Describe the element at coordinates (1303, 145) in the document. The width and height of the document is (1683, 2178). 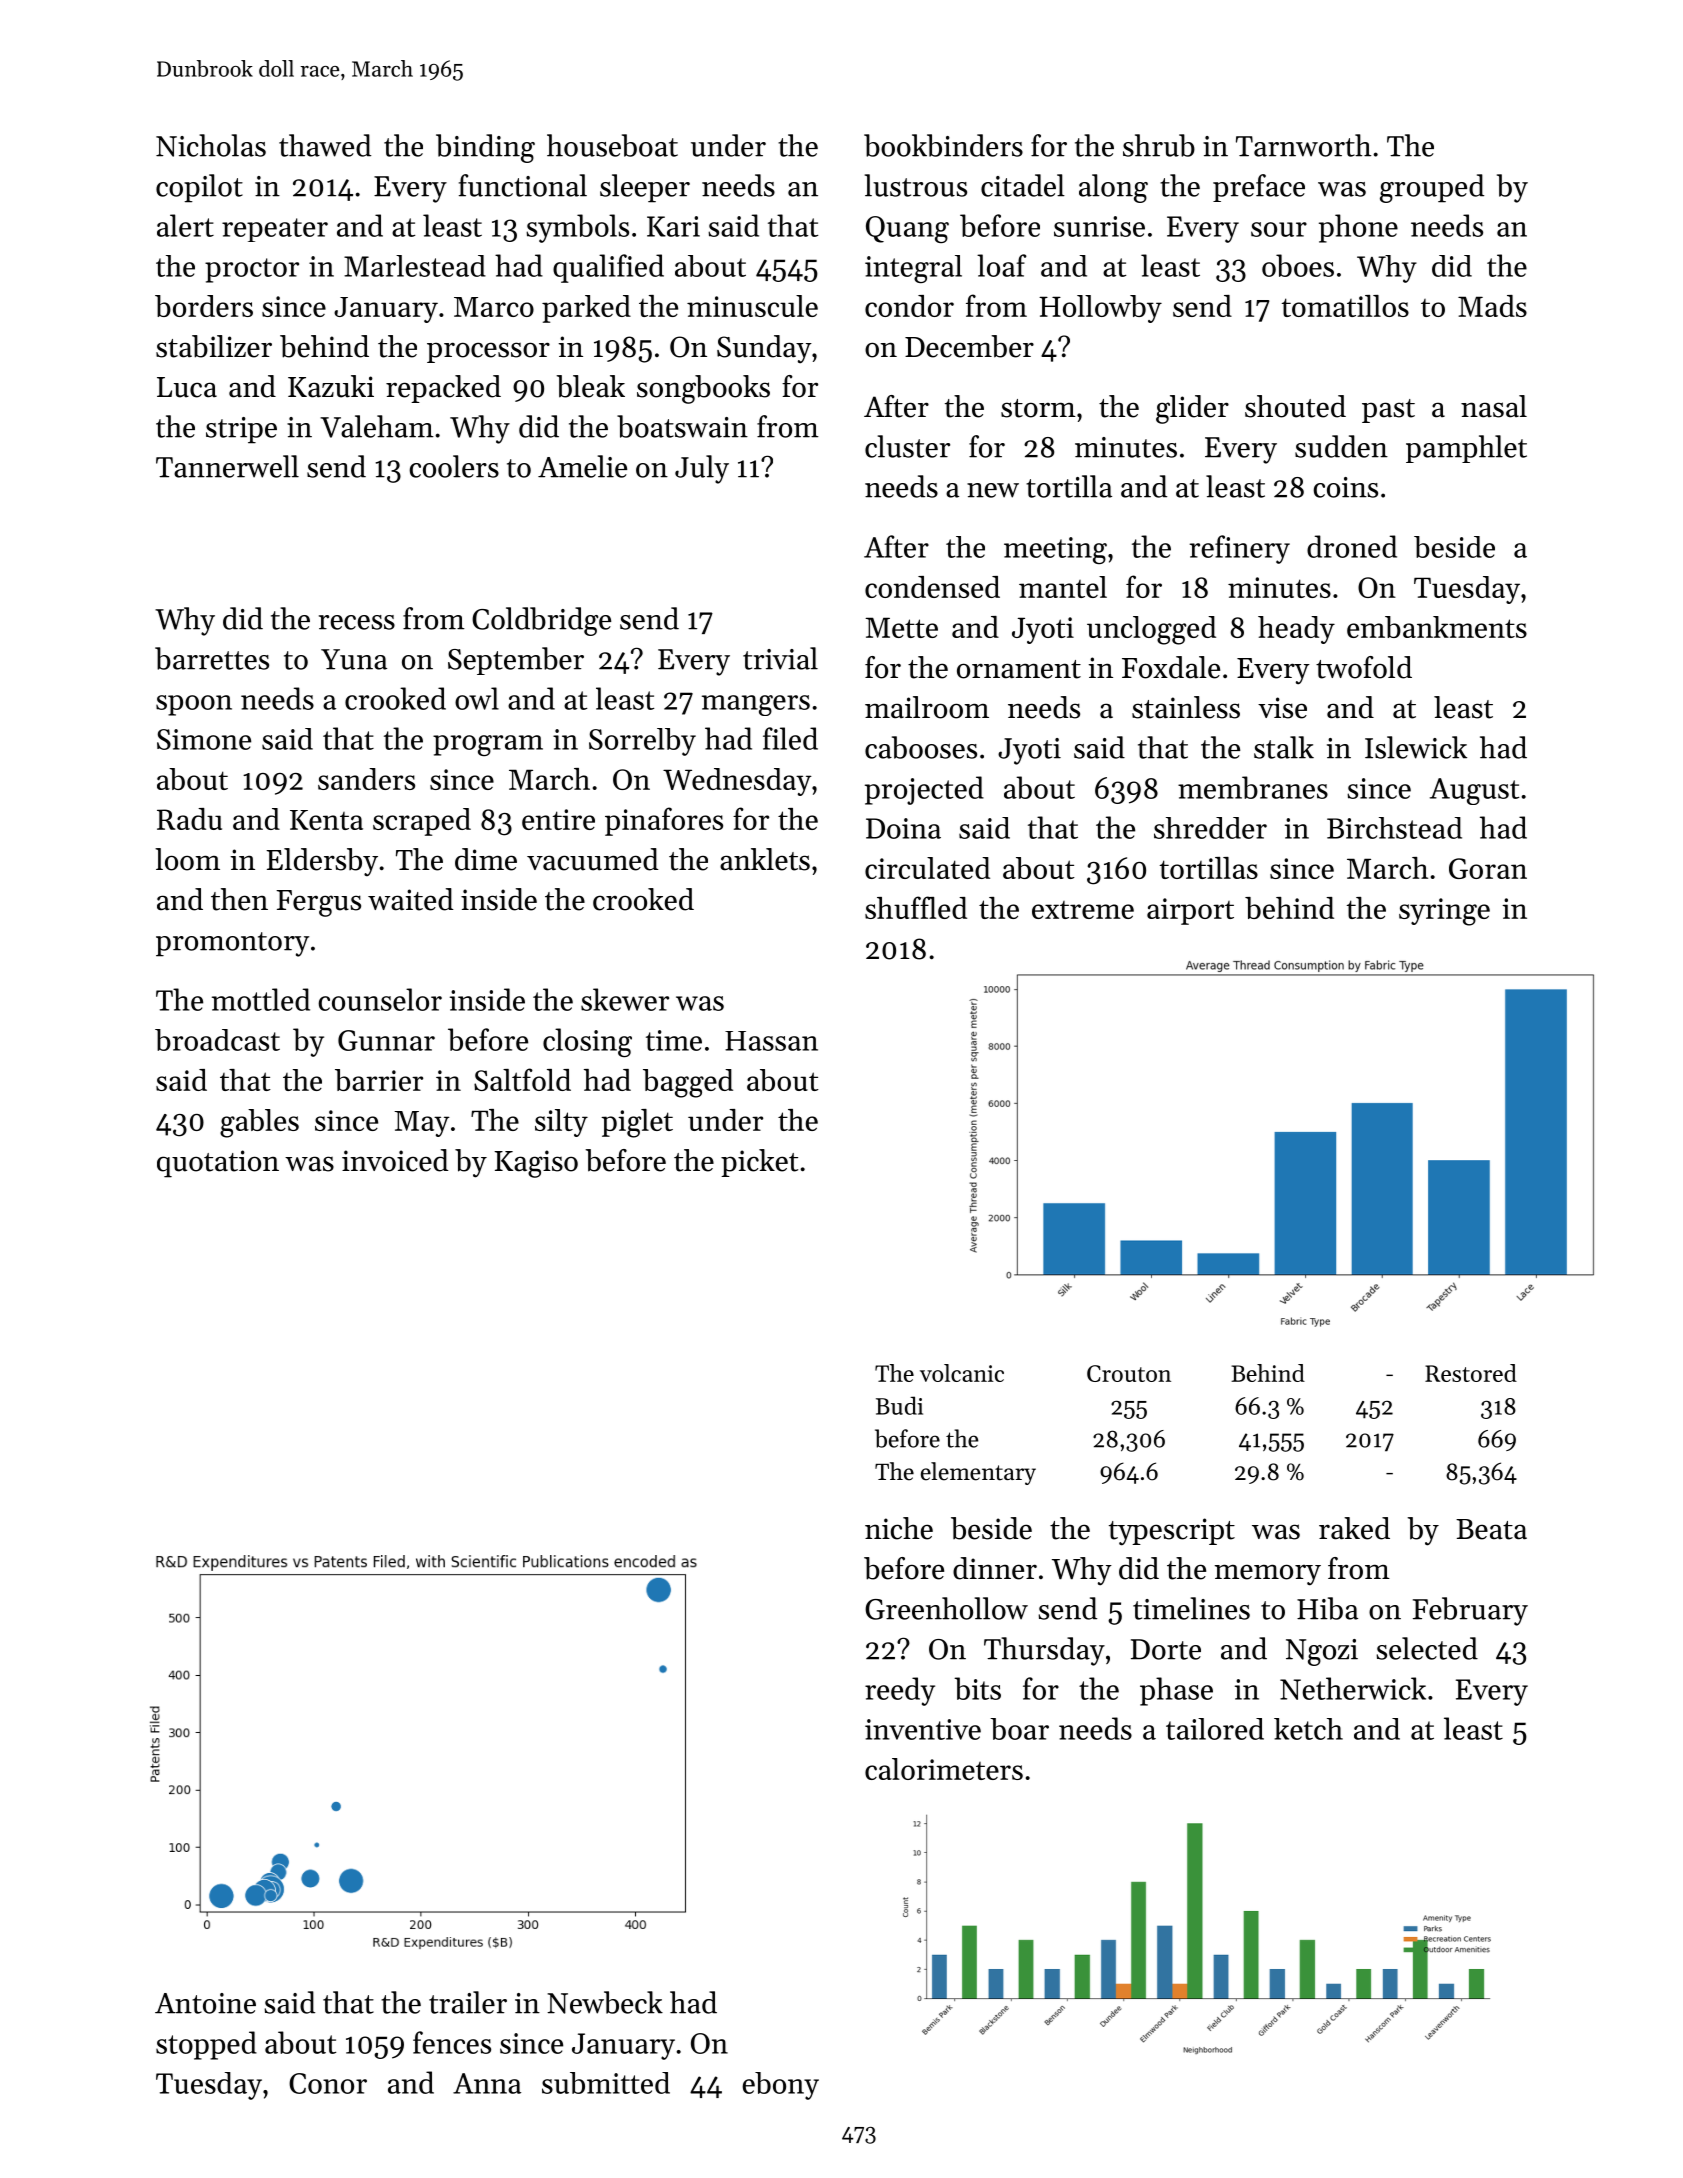
I see `Tarnworth` at that location.
